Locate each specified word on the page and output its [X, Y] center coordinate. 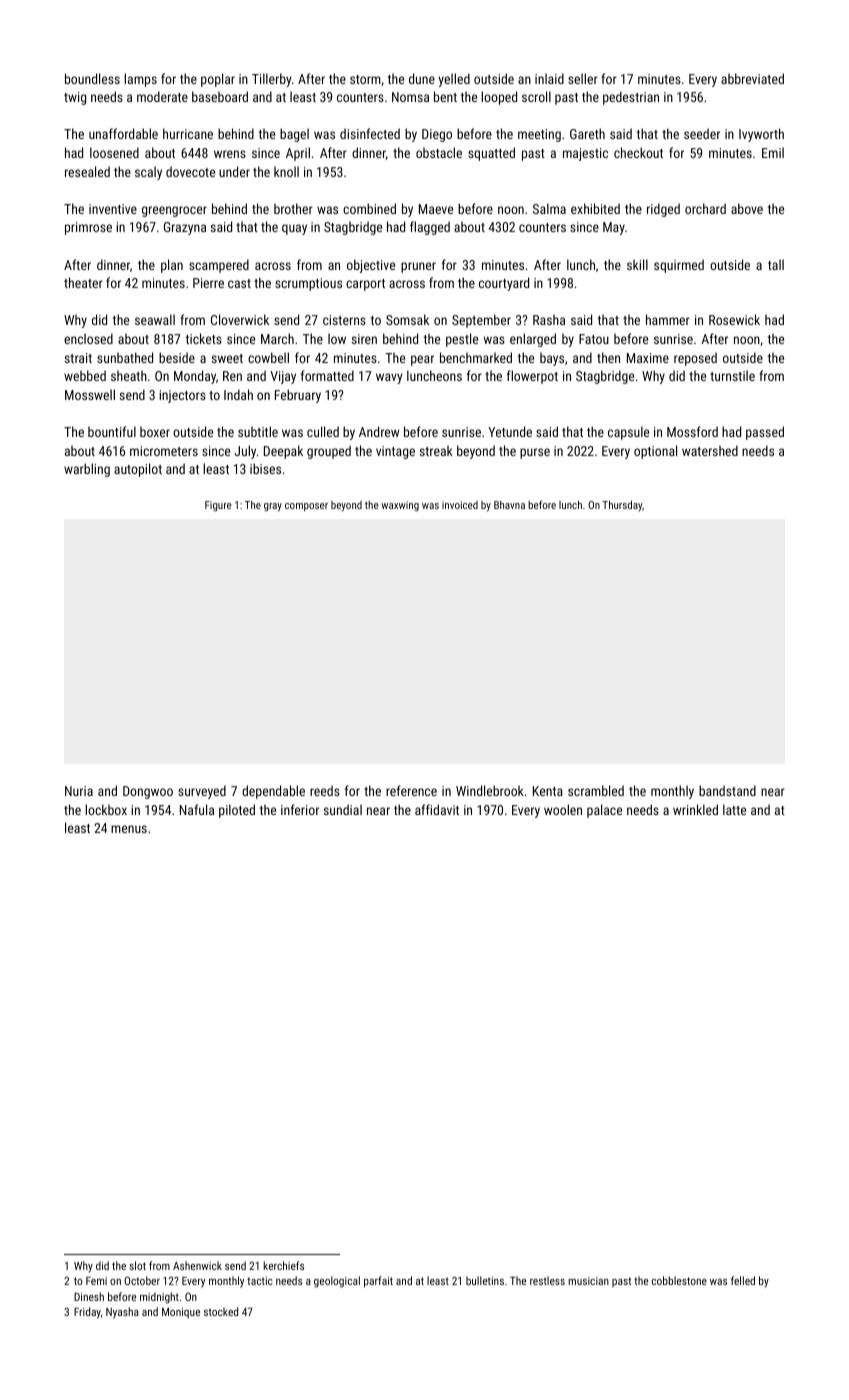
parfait [378, 1282]
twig [75, 98]
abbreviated [752, 78]
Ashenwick [197, 1265]
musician [588, 1281]
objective [371, 266]
